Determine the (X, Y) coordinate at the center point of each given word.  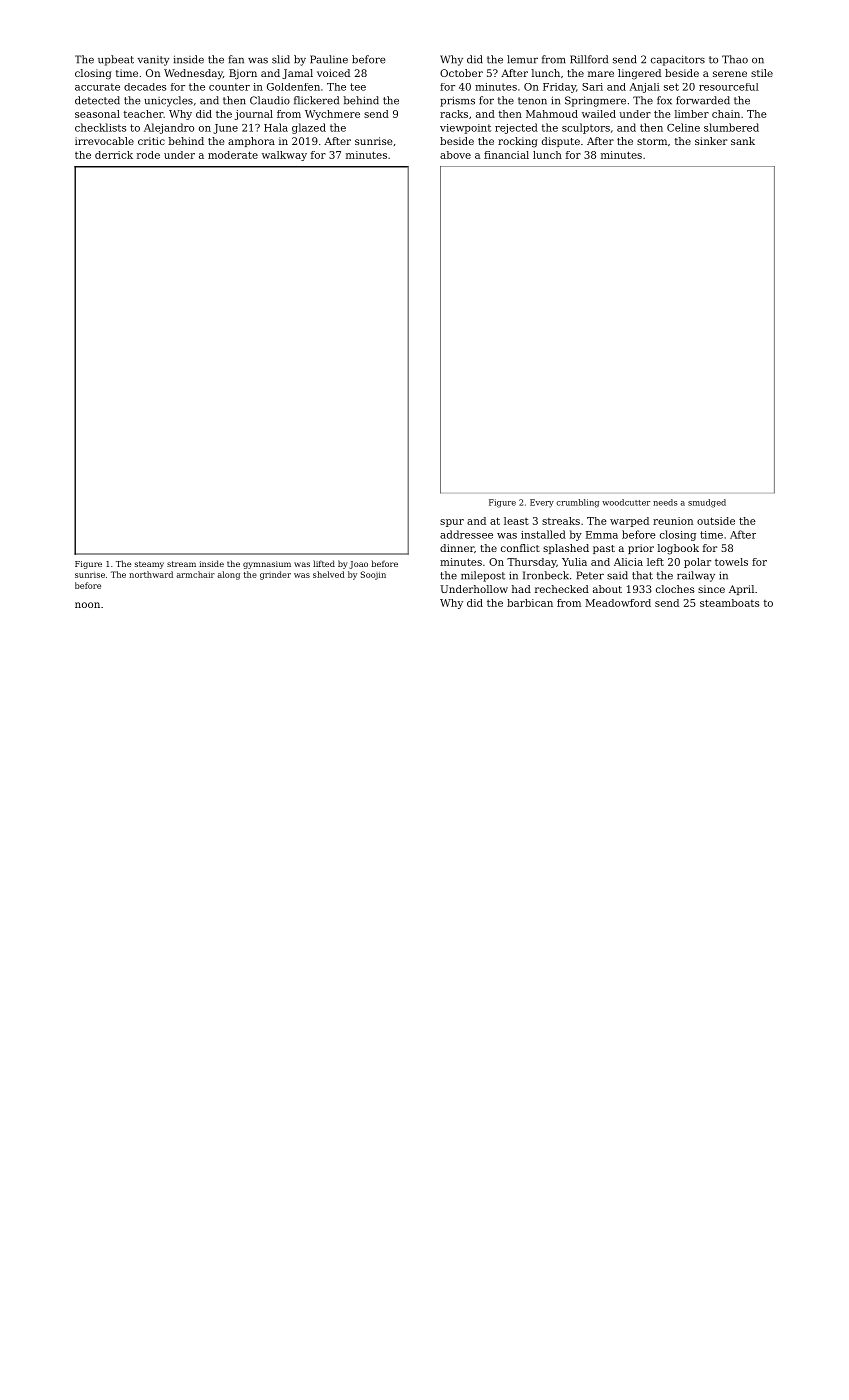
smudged (707, 503)
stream (181, 564)
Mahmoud (552, 114)
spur (452, 523)
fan (236, 59)
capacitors (678, 60)
